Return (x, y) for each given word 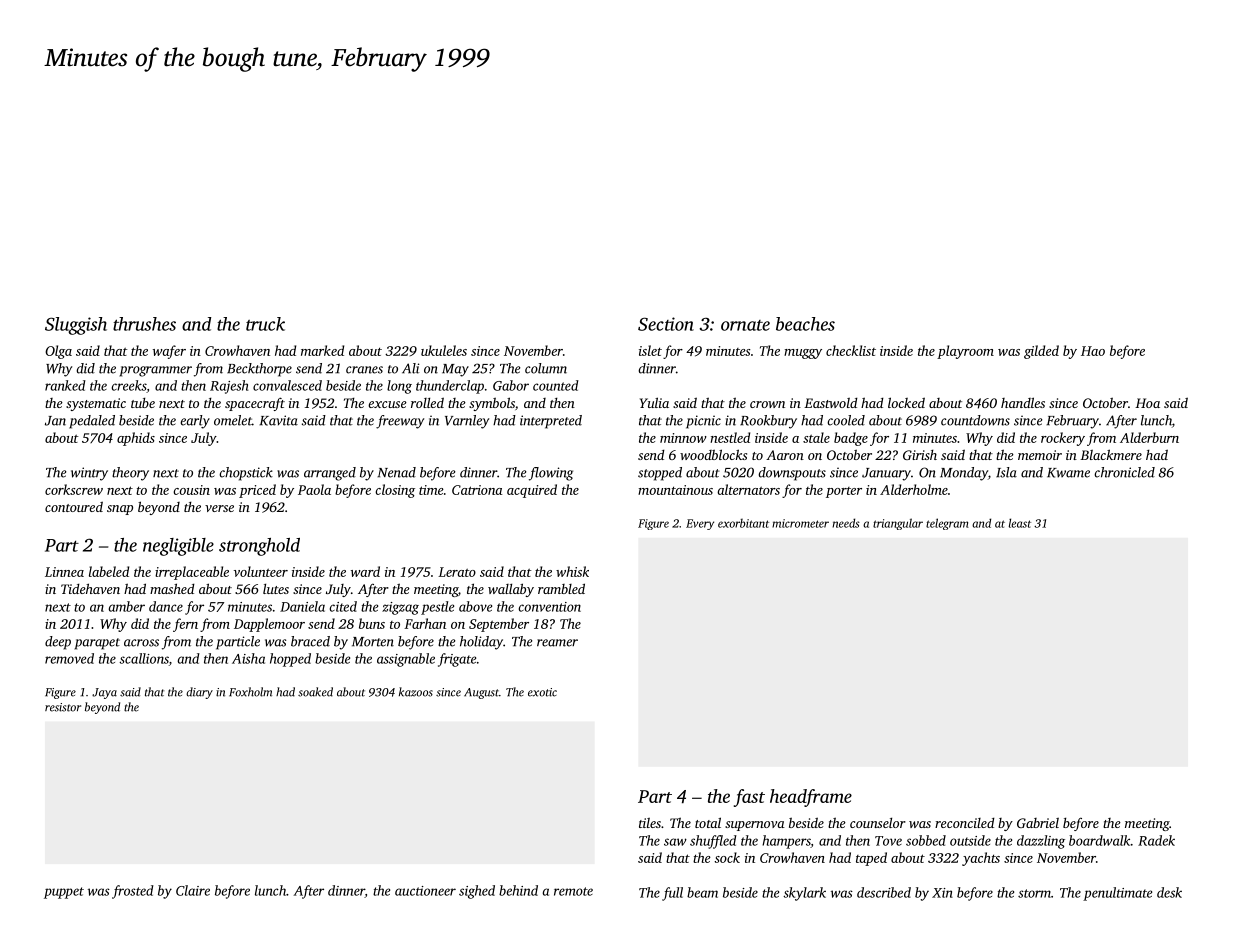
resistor (63, 707)
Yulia (654, 402)
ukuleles (444, 350)
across (141, 643)
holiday (481, 643)
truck (265, 324)
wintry (89, 474)
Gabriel (1038, 823)
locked (906, 402)
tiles (650, 823)
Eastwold (831, 403)
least (1020, 523)
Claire (193, 890)
